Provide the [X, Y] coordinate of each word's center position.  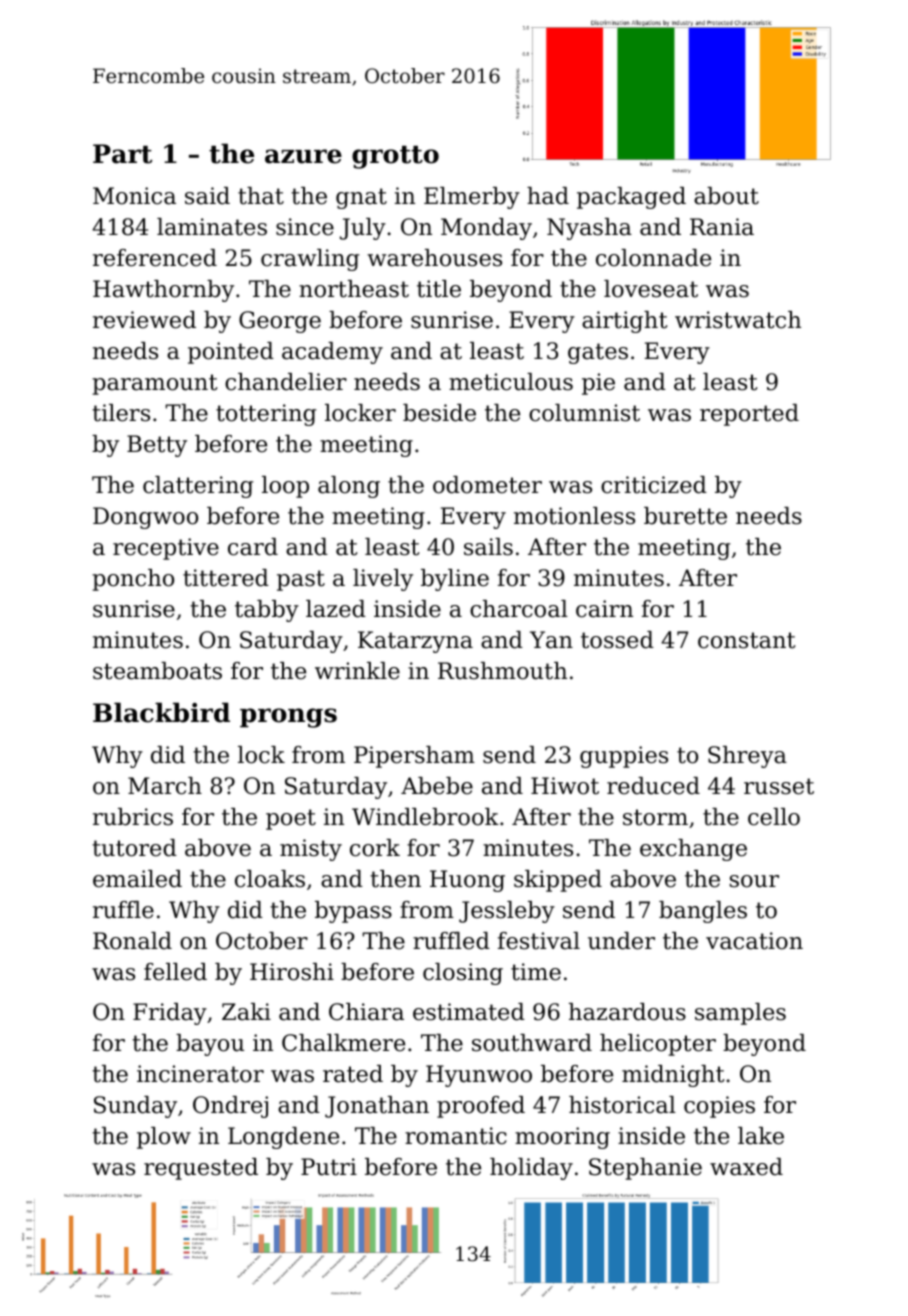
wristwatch [738, 320]
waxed [746, 1167]
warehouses [434, 258]
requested [201, 1169]
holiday [531, 1169]
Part [122, 154]
